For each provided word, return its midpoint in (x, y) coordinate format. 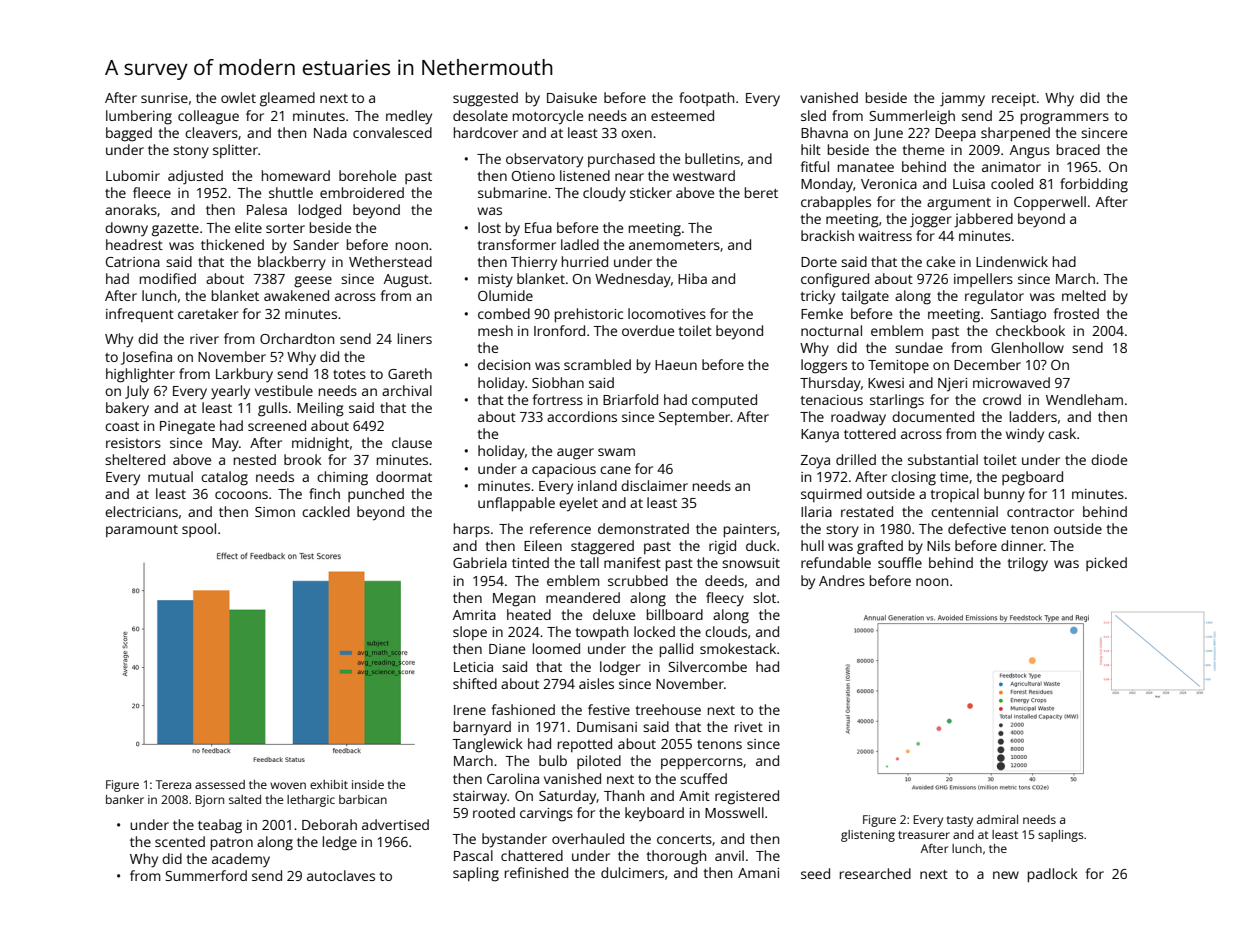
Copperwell (1050, 203)
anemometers (674, 245)
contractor (1040, 512)
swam (616, 452)
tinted (530, 562)
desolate (480, 115)
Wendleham (1084, 399)
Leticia (473, 667)
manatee (866, 167)
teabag (220, 826)
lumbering (139, 117)
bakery (127, 409)
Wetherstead (390, 261)
